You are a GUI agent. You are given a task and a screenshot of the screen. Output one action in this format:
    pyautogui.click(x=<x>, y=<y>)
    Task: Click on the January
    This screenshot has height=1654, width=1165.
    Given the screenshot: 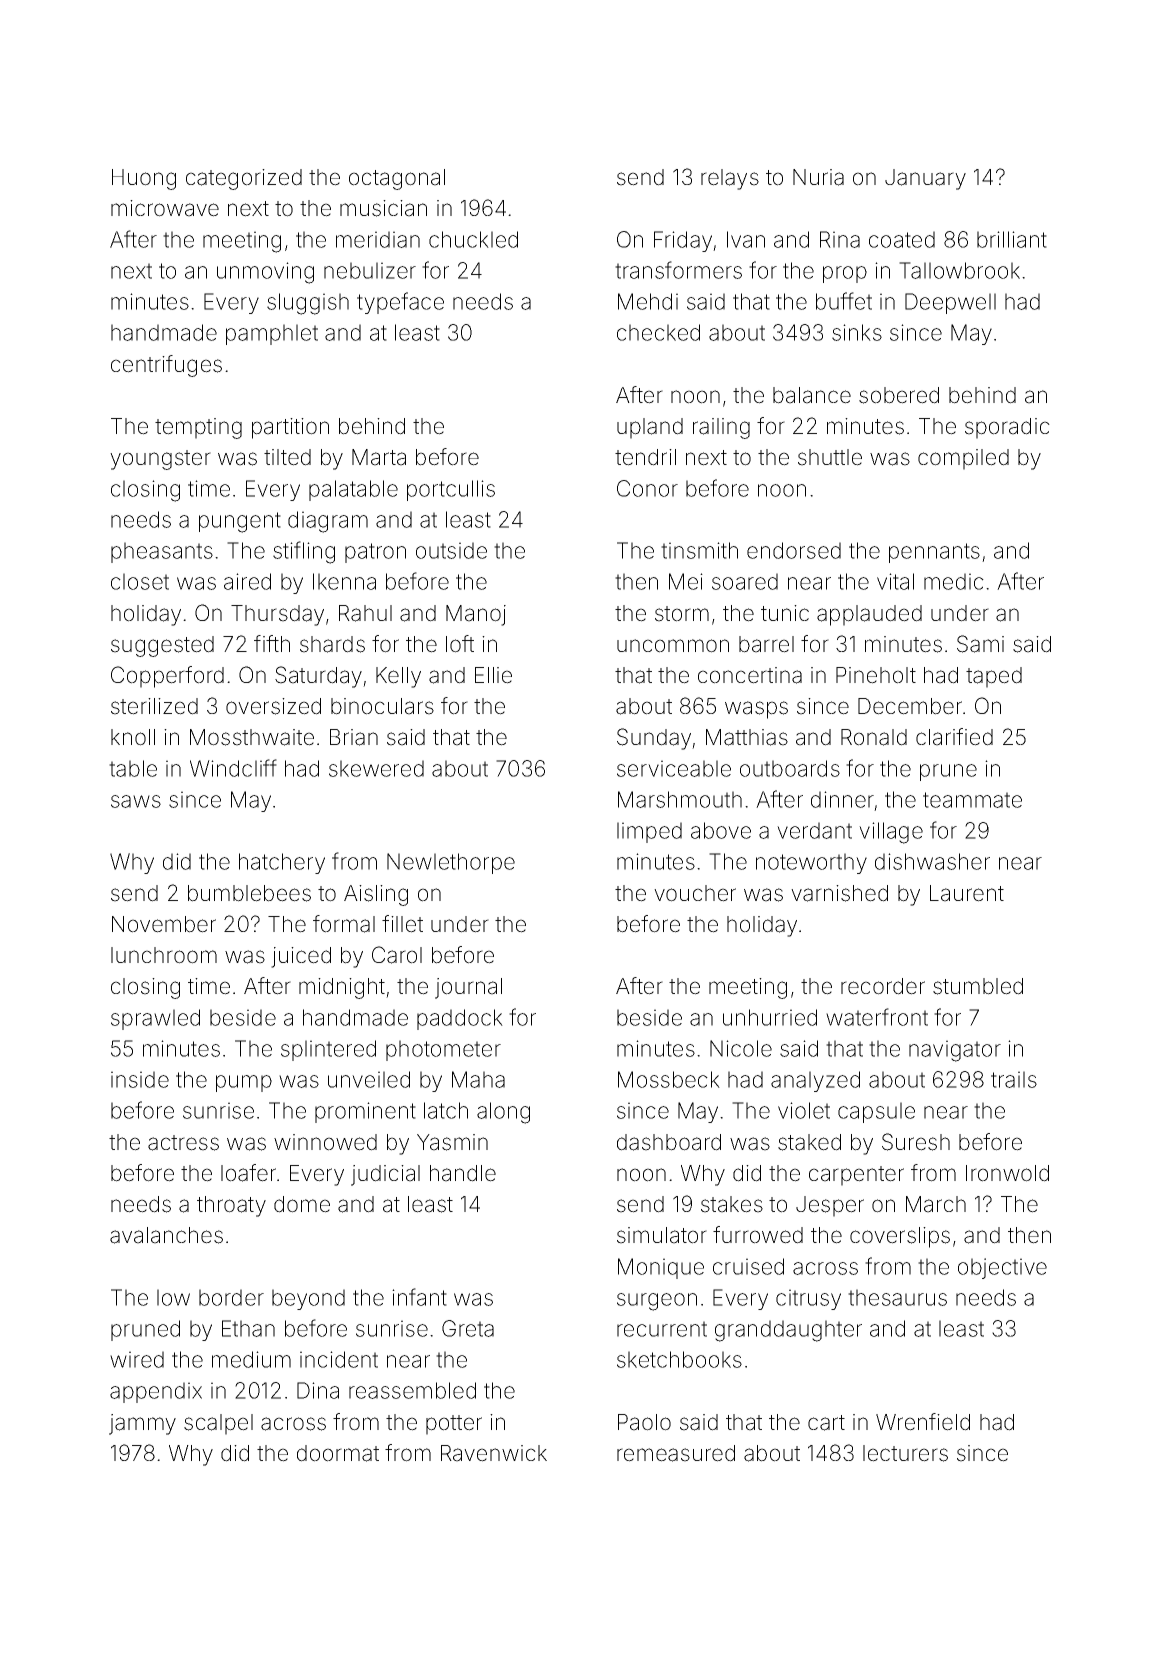 What is the action you would take?
    pyautogui.click(x=925, y=179)
